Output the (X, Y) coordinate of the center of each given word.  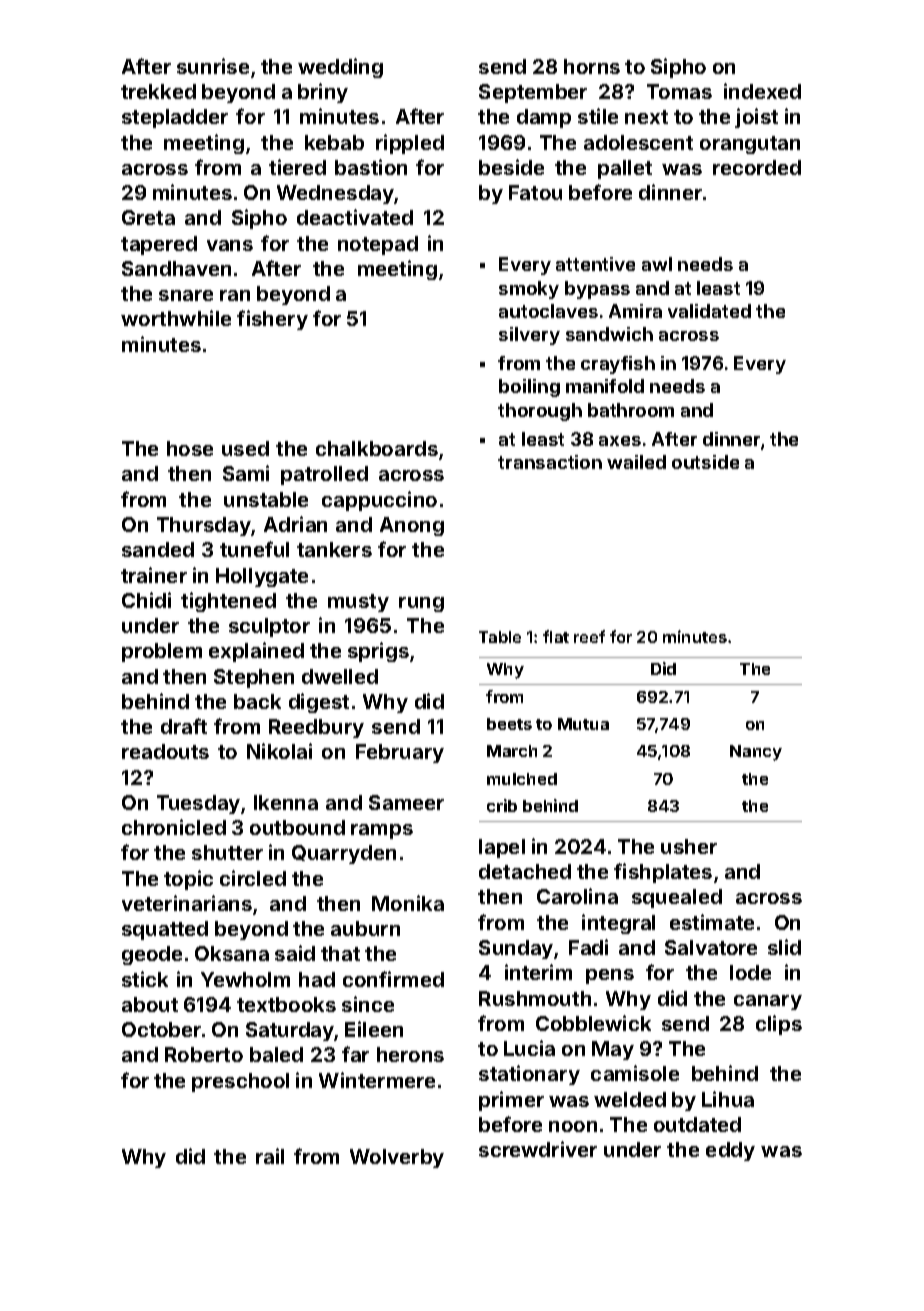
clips (779, 1025)
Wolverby (397, 1158)
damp (544, 118)
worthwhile (176, 318)
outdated (697, 1124)
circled (253, 878)
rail (270, 1156)
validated (709, 311)
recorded (757, 167)
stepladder (175, 118)
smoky (529, 290)
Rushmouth (535, 998)
